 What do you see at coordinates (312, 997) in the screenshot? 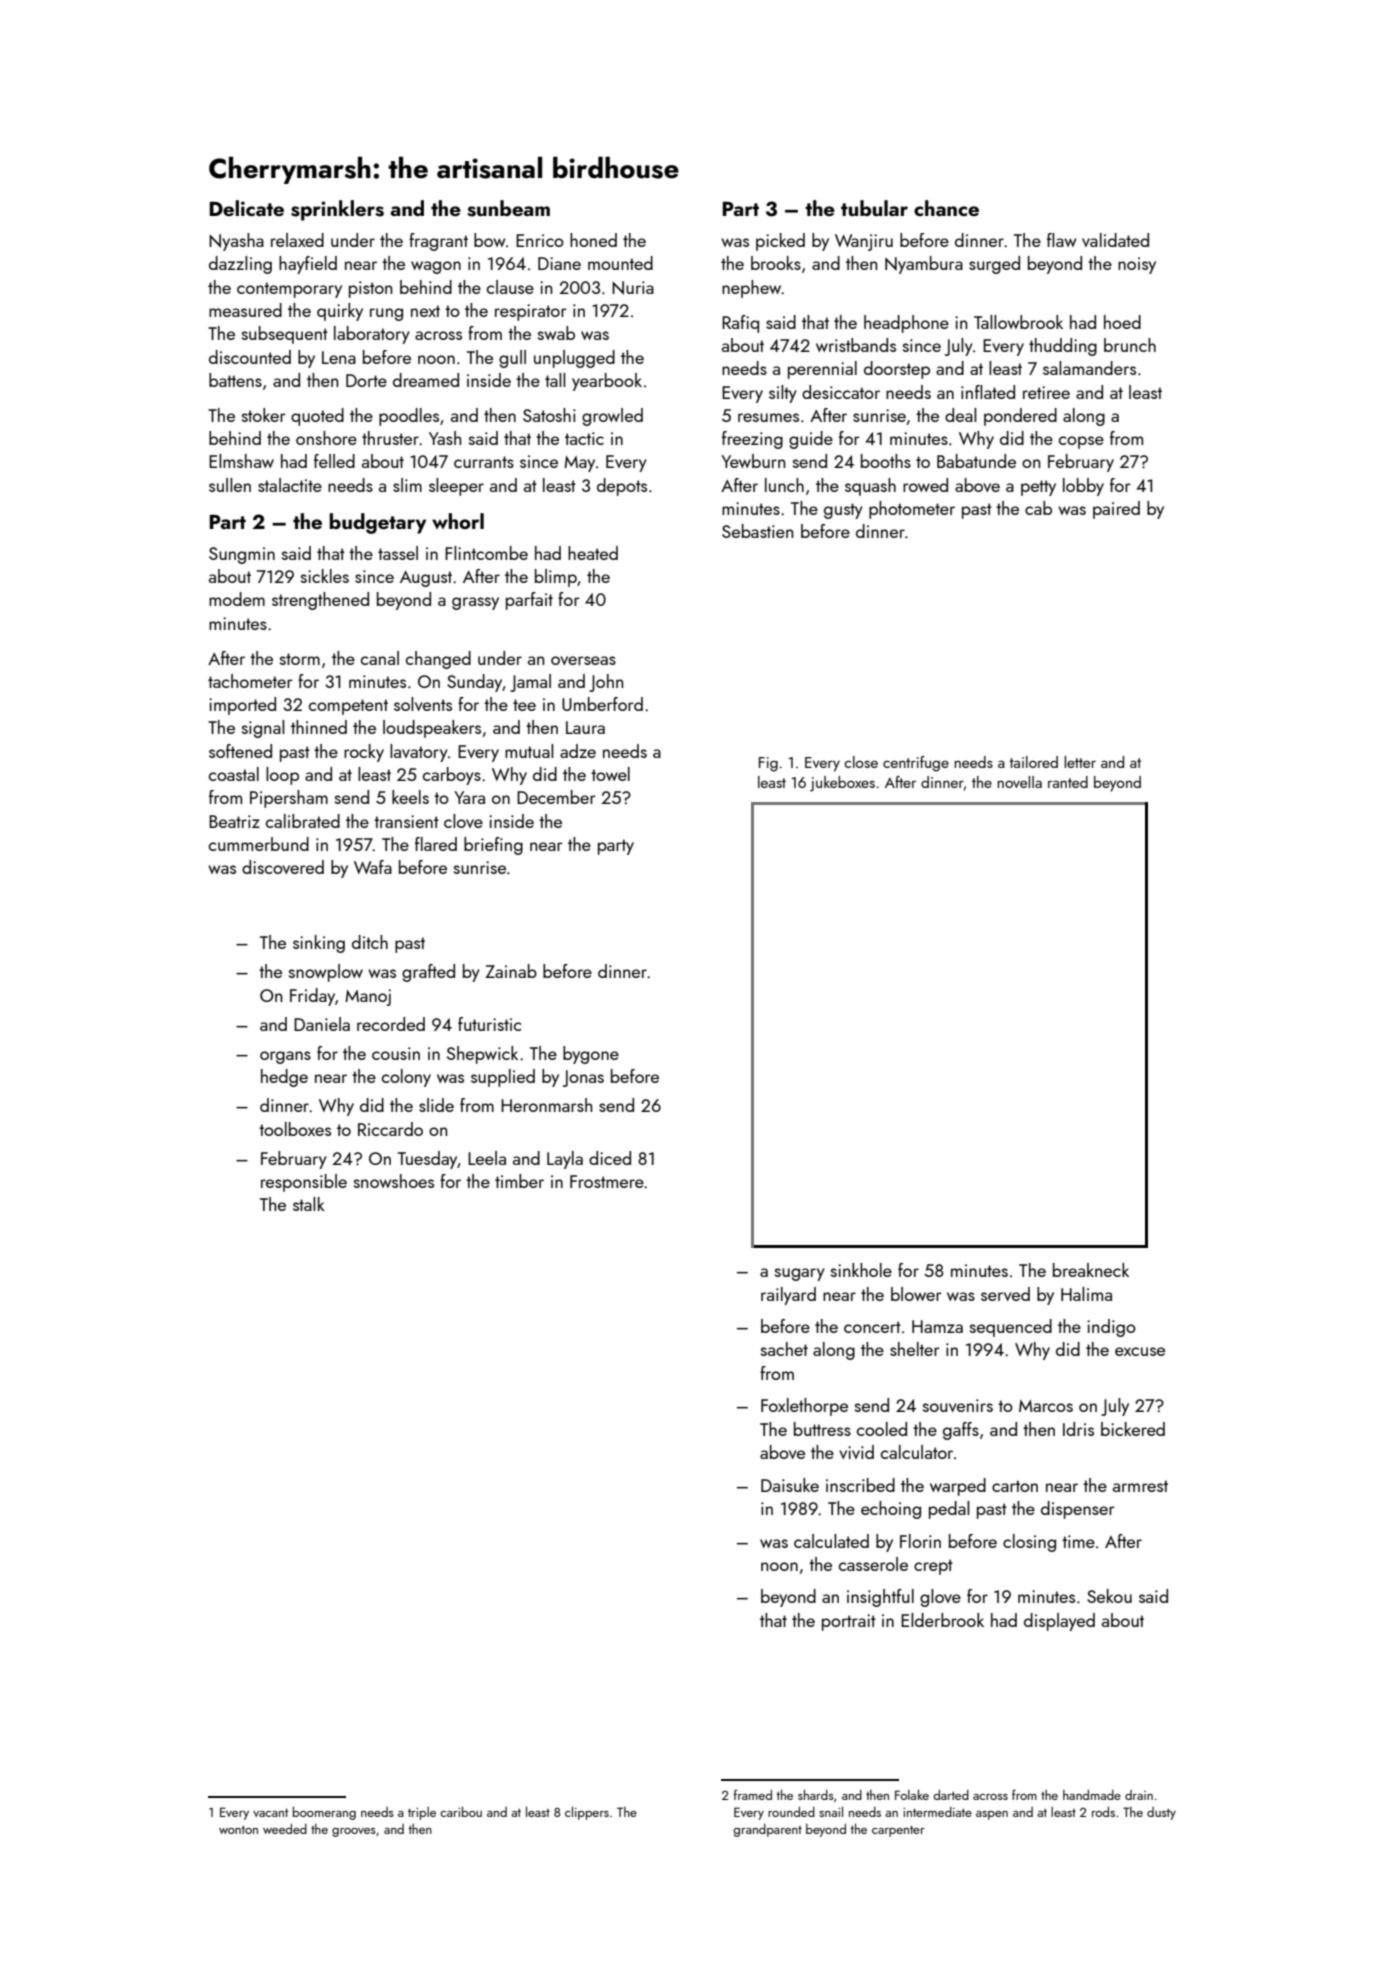
I see `Friday` at bounding box center [312, 997].
